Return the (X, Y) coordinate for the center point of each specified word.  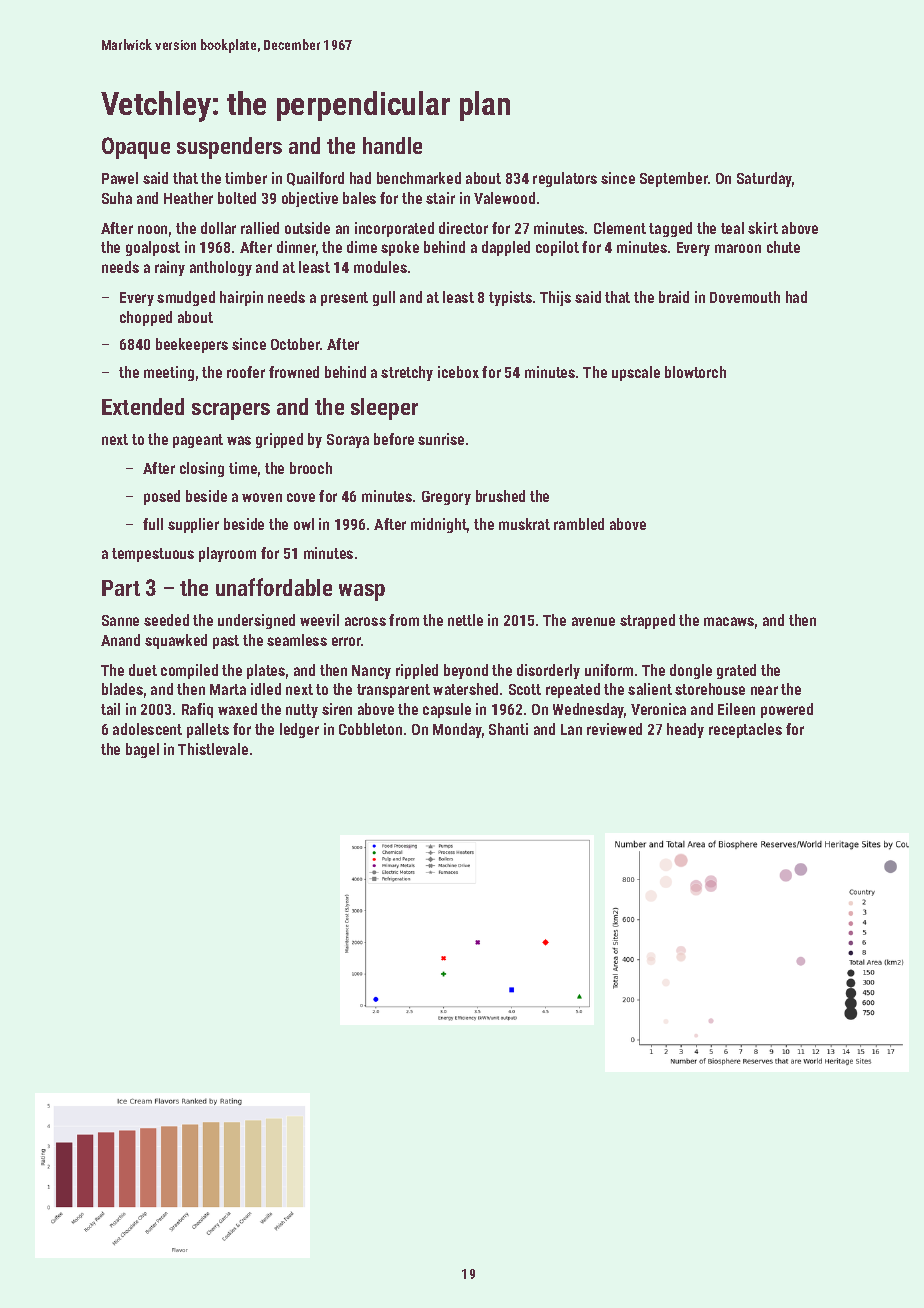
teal (732, 228)
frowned (294, 372)
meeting (169, 373)
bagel (142, 750)
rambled (579, 524)
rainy (170, 268)
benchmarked (419, 178)
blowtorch (695, 372)
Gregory (446, 498)
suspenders (229, 148)
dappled (506, 248)
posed (162, 497)
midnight (439, 525)
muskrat (524, 524)
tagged (670, 229)
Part (121, 588)
